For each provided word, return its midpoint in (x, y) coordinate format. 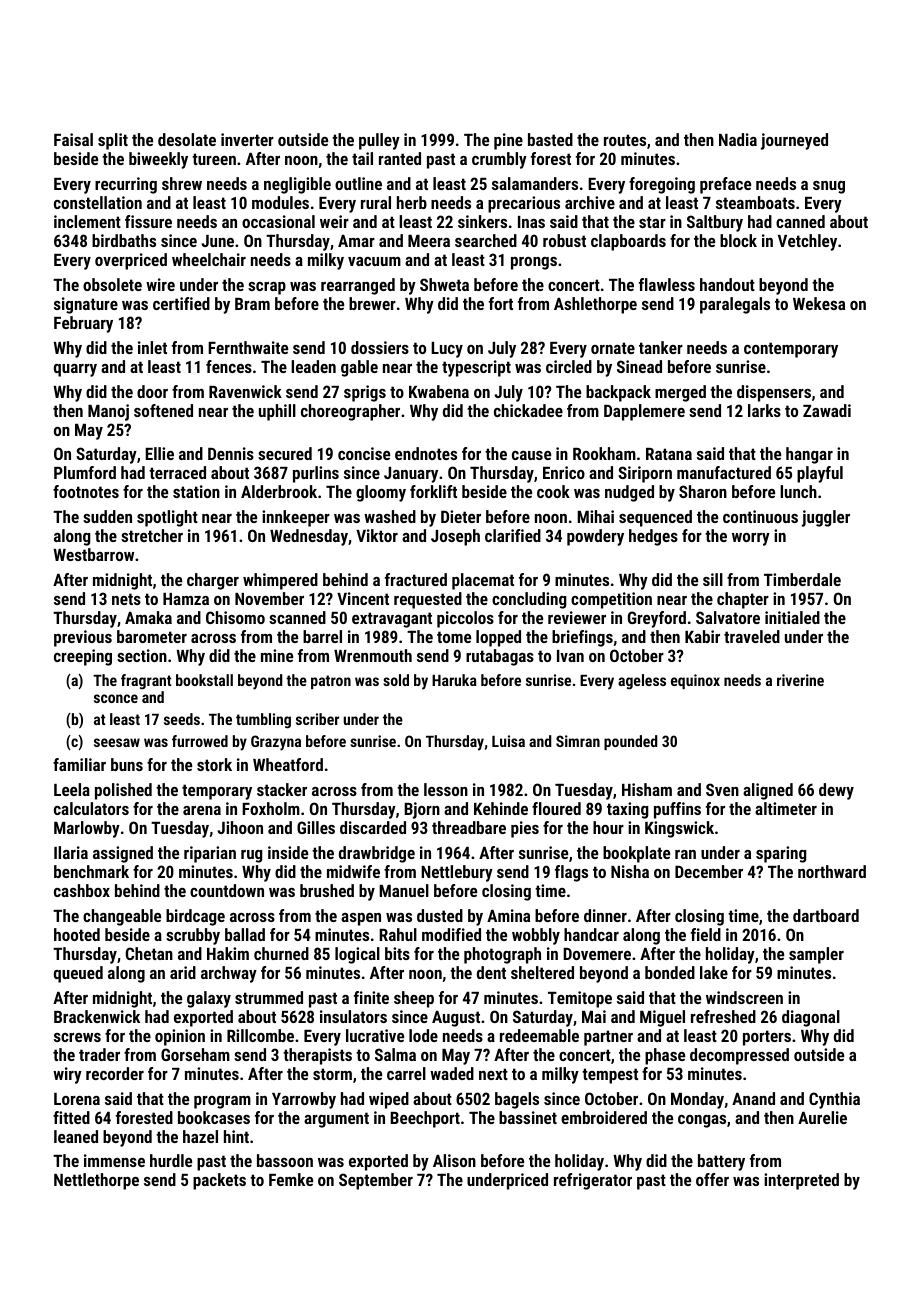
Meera (429, 241)
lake (714, 972)
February (83, 324)
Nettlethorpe (96, 1181)
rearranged (358, 286)
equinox (695, 681)
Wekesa (819, 303)
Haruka (454, 680)
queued (78, 974)
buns (127, 764)
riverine (800, 680)
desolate (187, 139)
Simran (578, 741)
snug (829, 187)
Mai (594, 1016)
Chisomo (235, 617)
